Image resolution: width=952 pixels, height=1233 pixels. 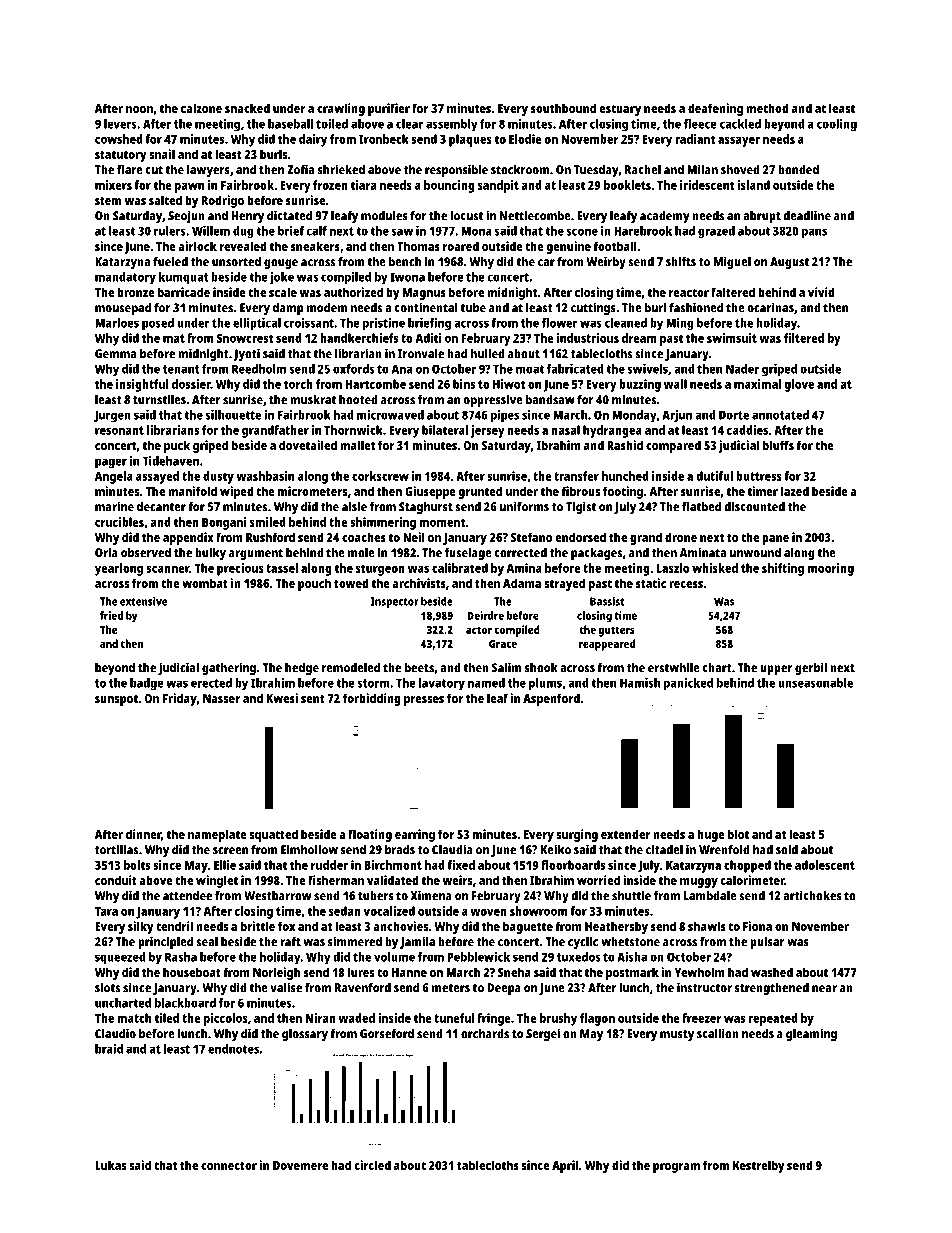 I want to click on deafening, so click(x=715, y=109).
